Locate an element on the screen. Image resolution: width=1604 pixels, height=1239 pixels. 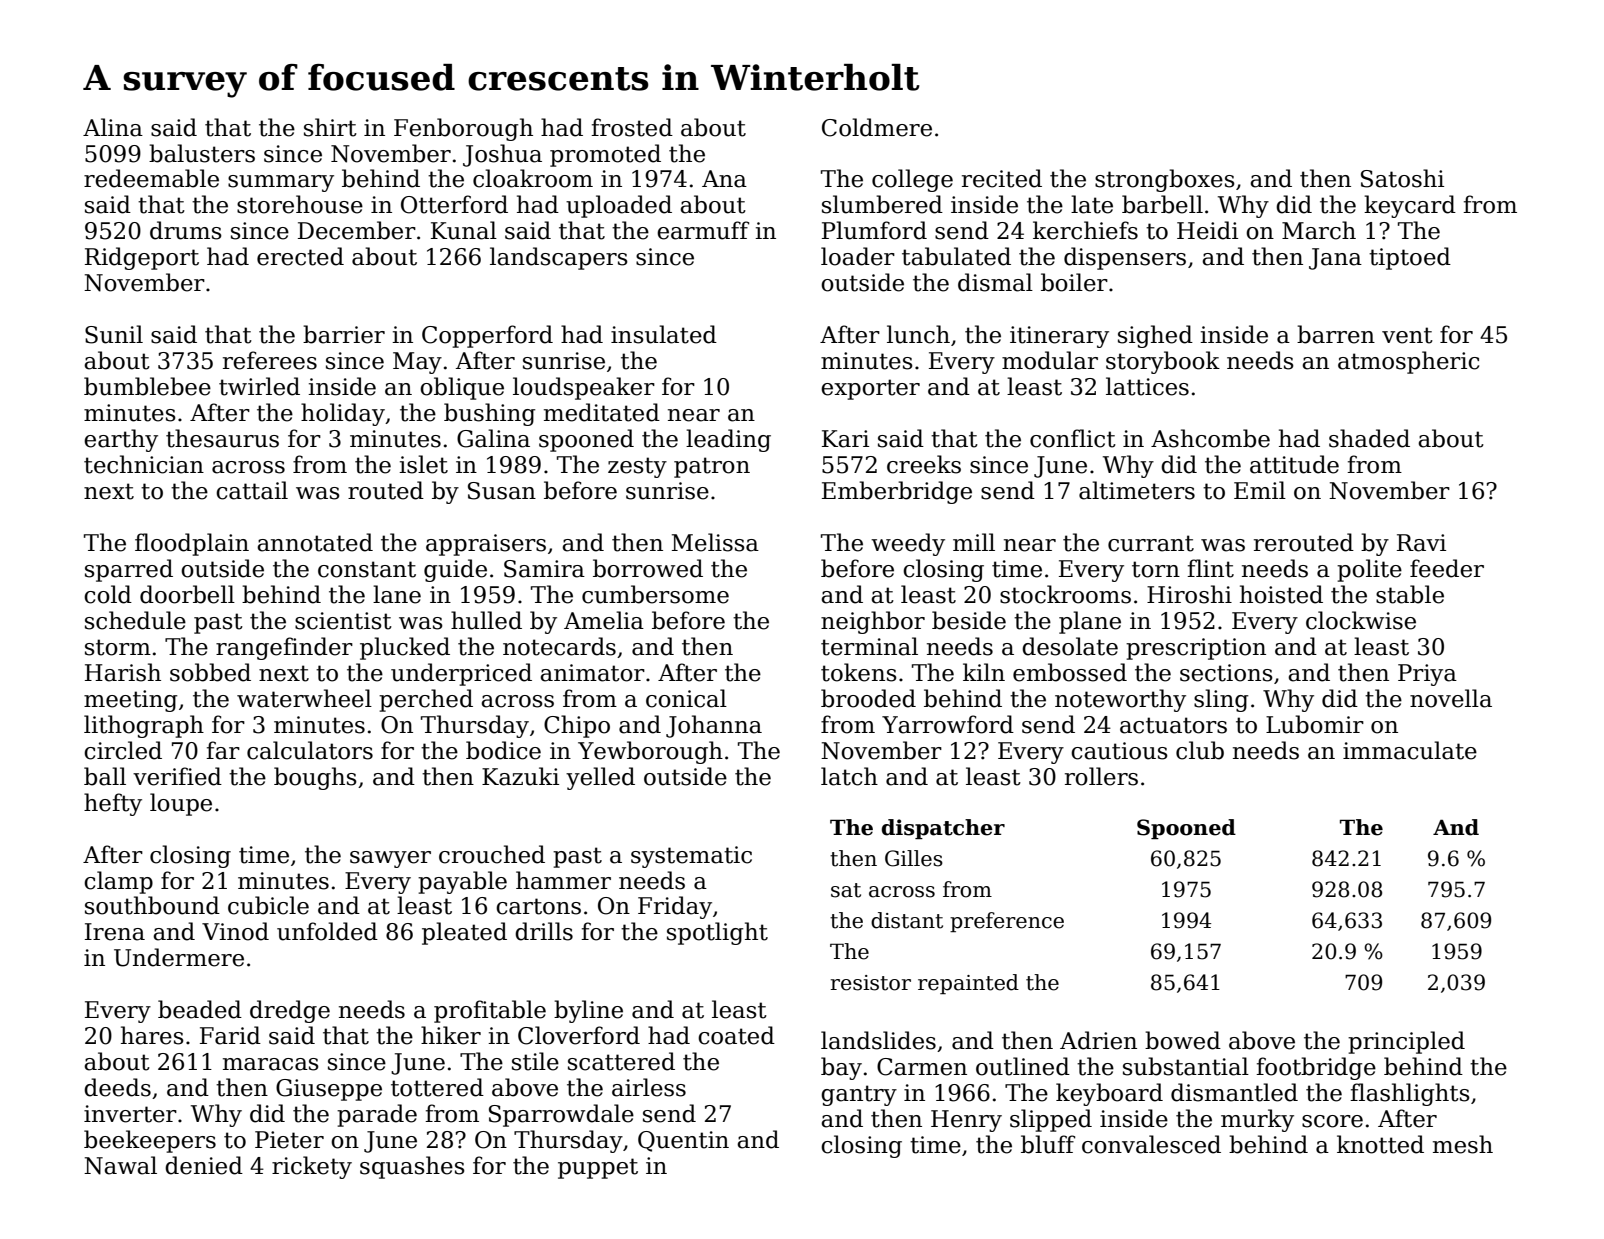
shaded is located at coordinates (1369, 438).
